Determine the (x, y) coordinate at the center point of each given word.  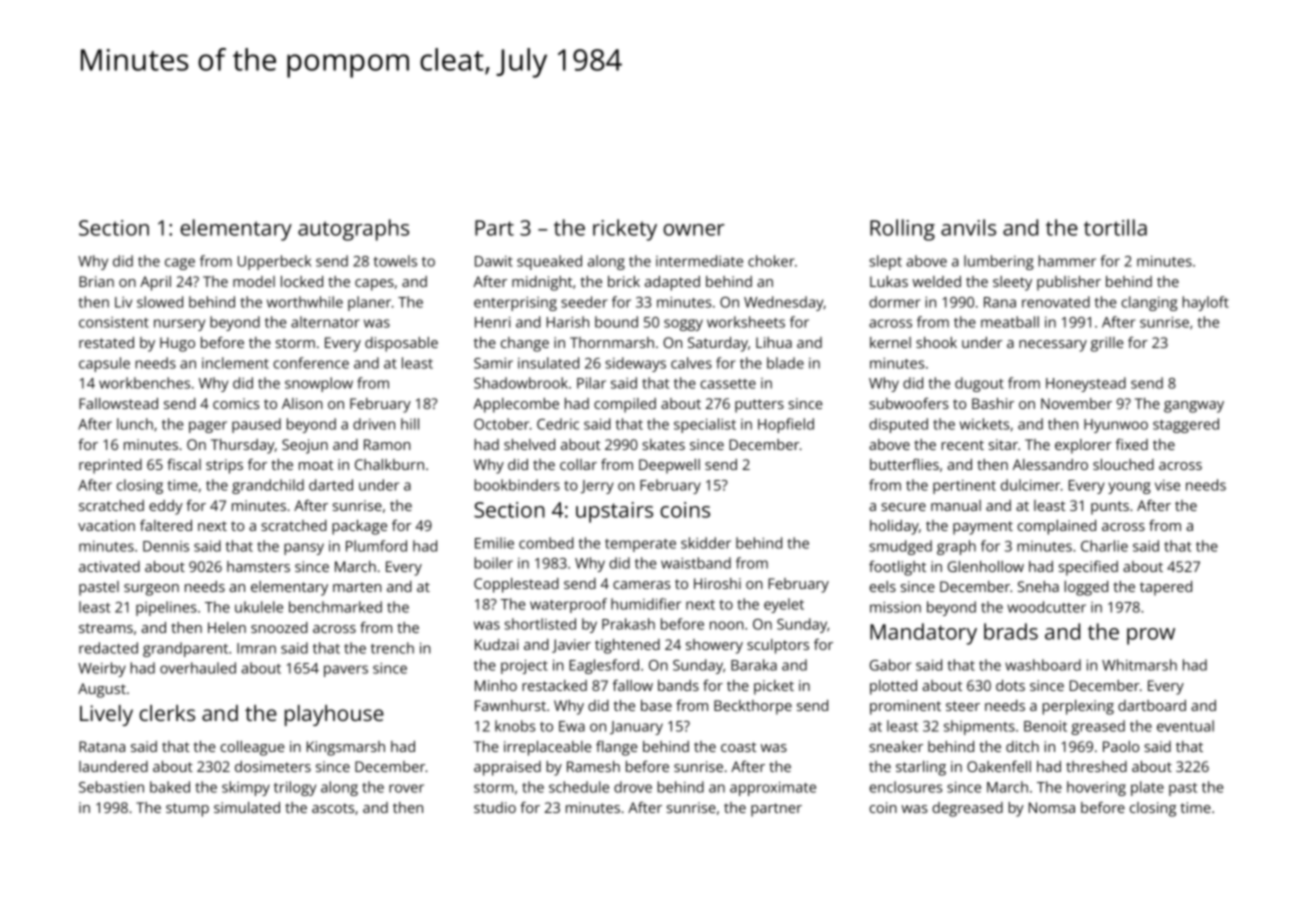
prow (1151, 636)
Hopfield (786, 425)
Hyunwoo (1116, 426)
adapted (672, 283)
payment (983, 528)
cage (180, 264)
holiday (894, 527)
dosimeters (273, 766)
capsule (104, 364)
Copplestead (516, 585)
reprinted (110, 466)
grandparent (185, 649)
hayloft (1206, 303)
